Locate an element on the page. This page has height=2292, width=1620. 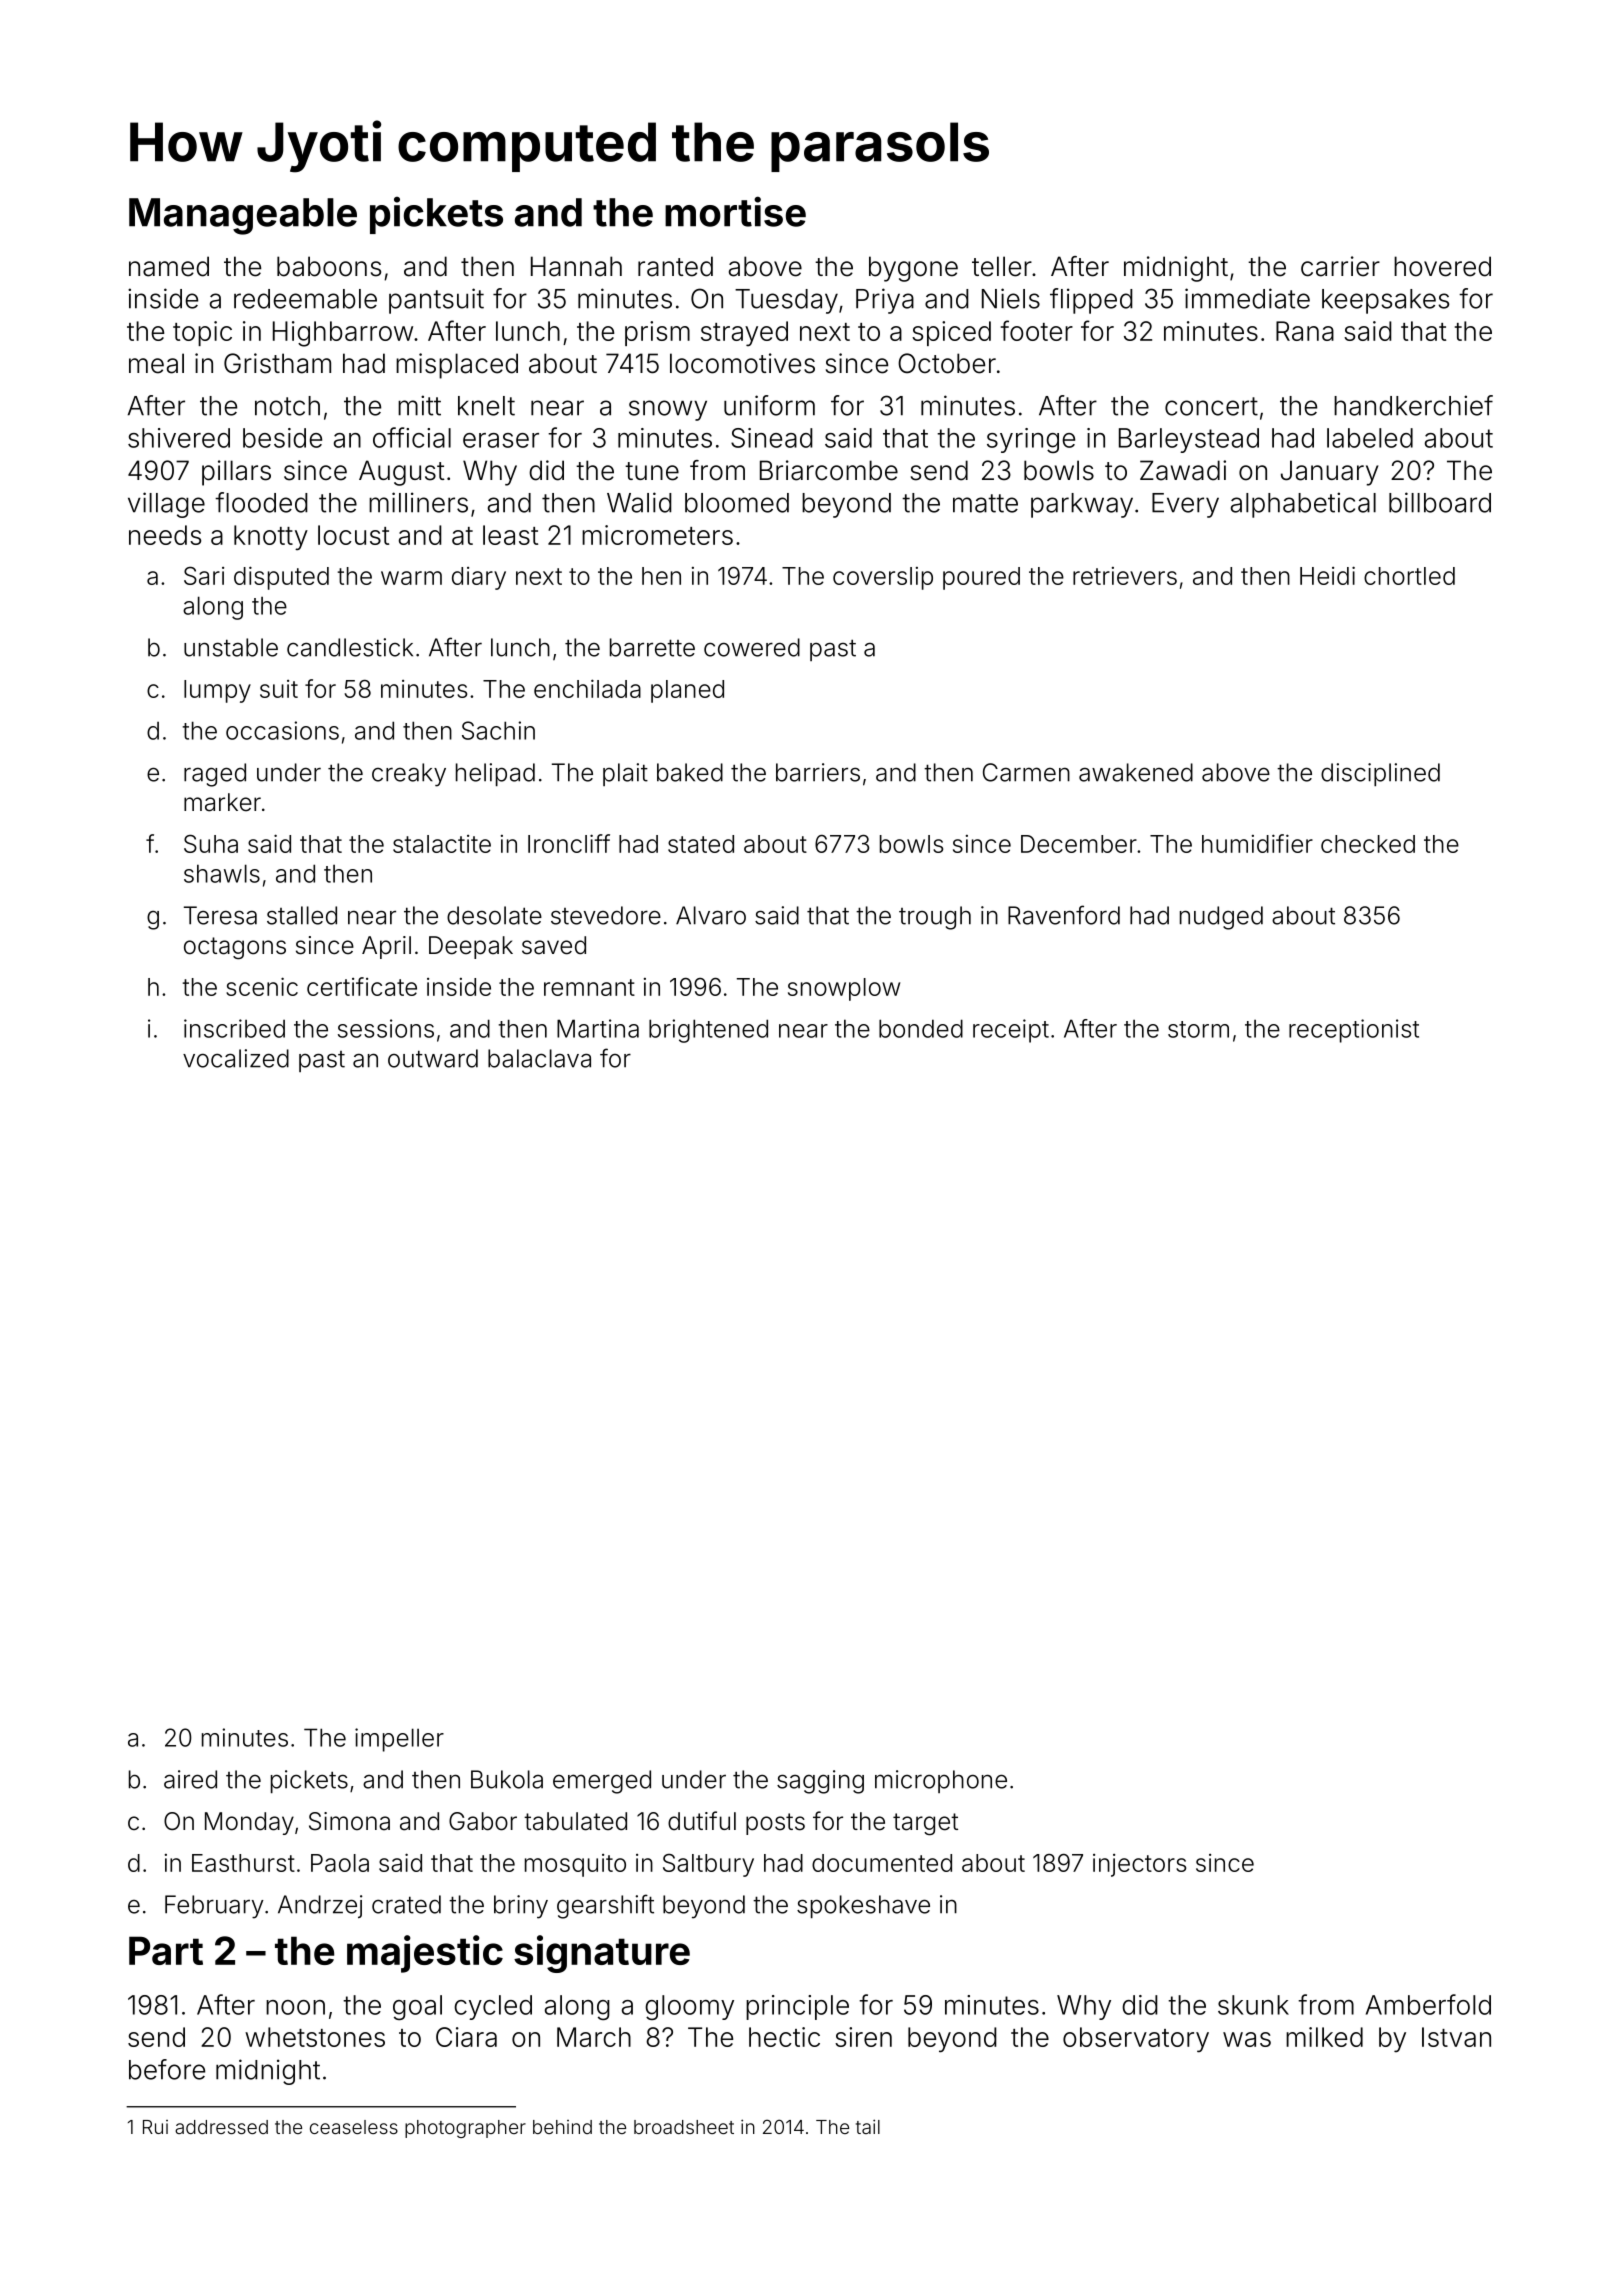
receipt is located at coordinates (1011, 1031).
